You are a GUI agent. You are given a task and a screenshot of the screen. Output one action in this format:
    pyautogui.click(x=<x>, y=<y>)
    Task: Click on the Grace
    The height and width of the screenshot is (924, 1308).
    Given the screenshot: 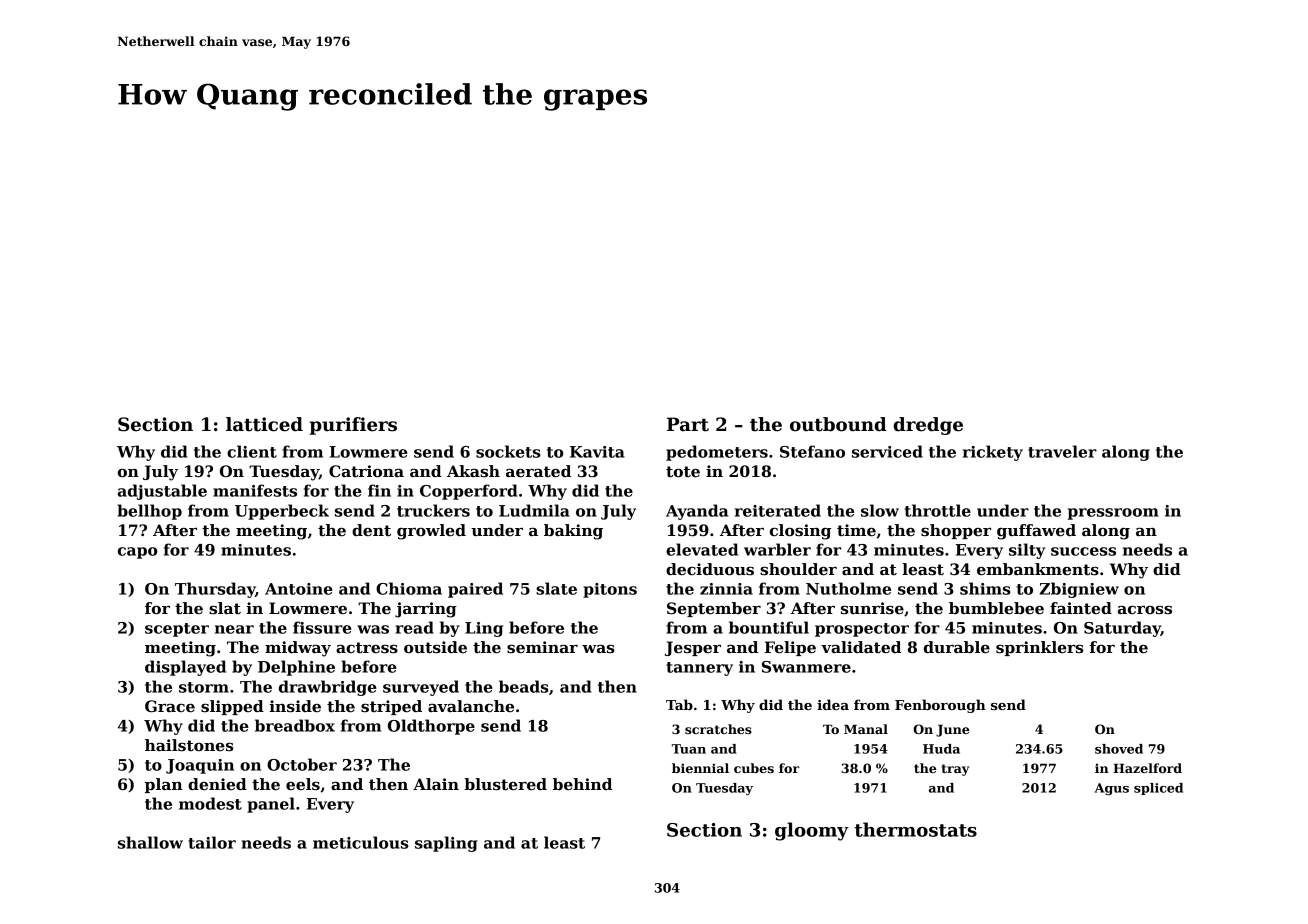 What is the action you would take?
    pyautogui.click(x=170, y=706)
